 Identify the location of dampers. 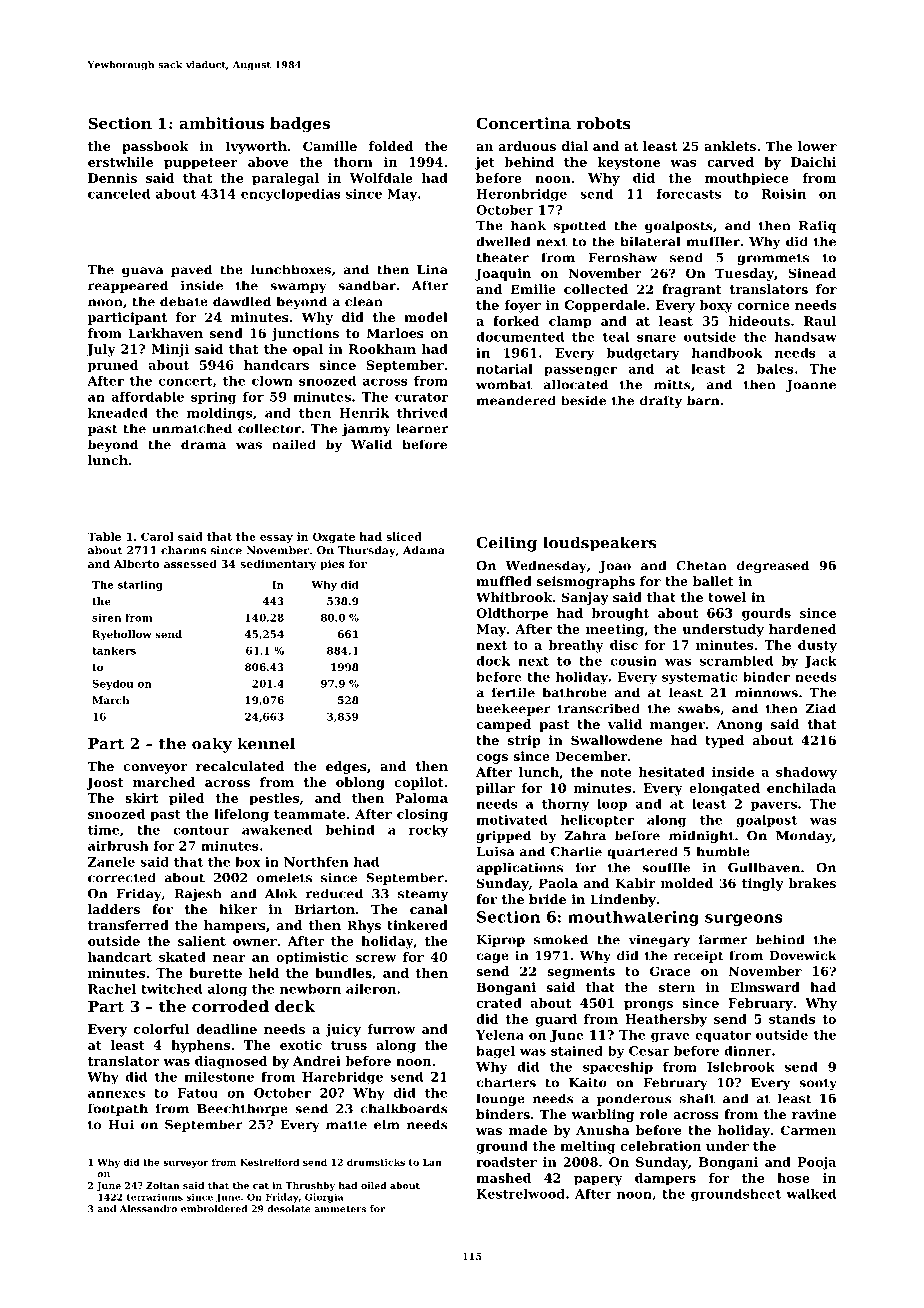
(665, 1179).
